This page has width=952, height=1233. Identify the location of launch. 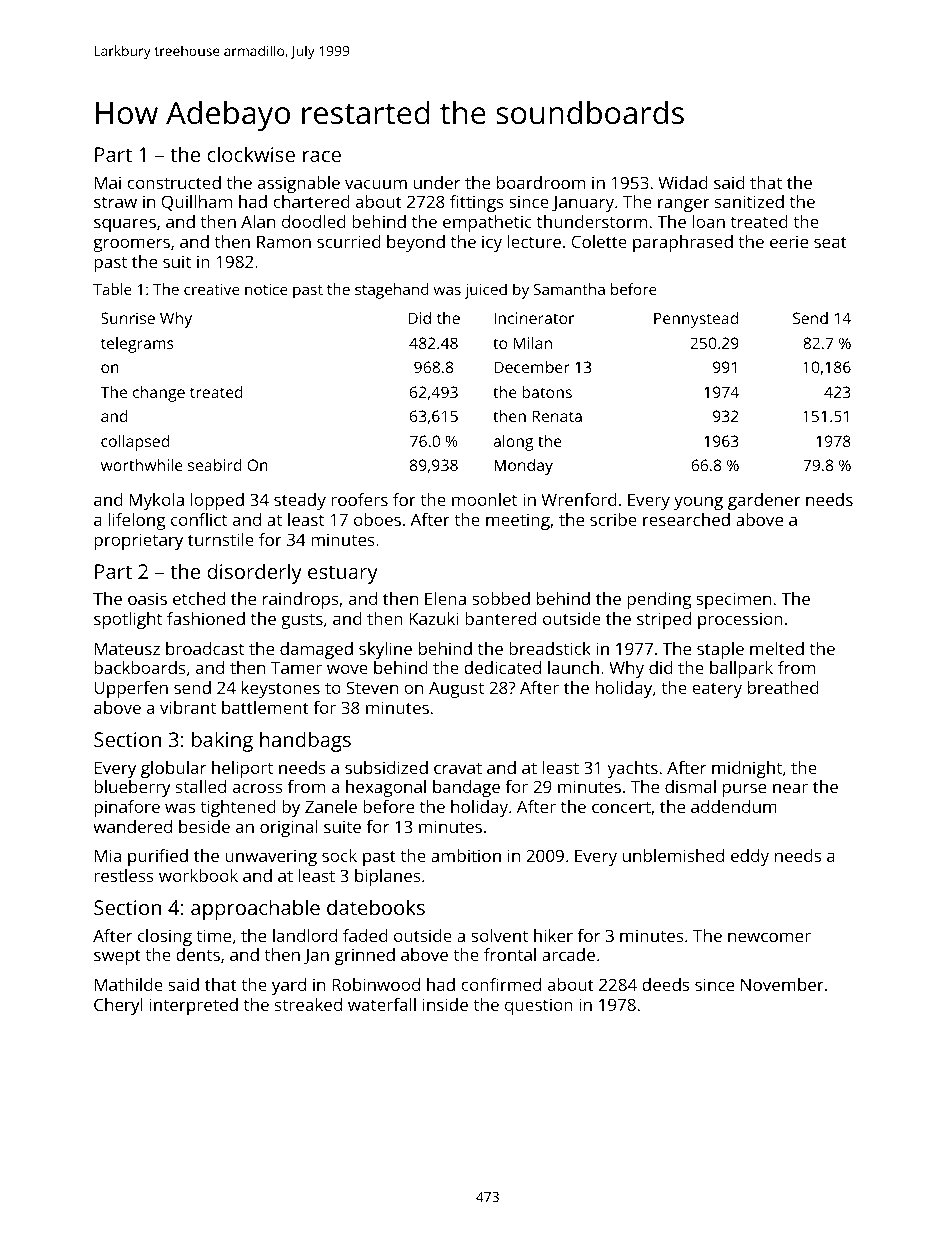
(573, 667).
